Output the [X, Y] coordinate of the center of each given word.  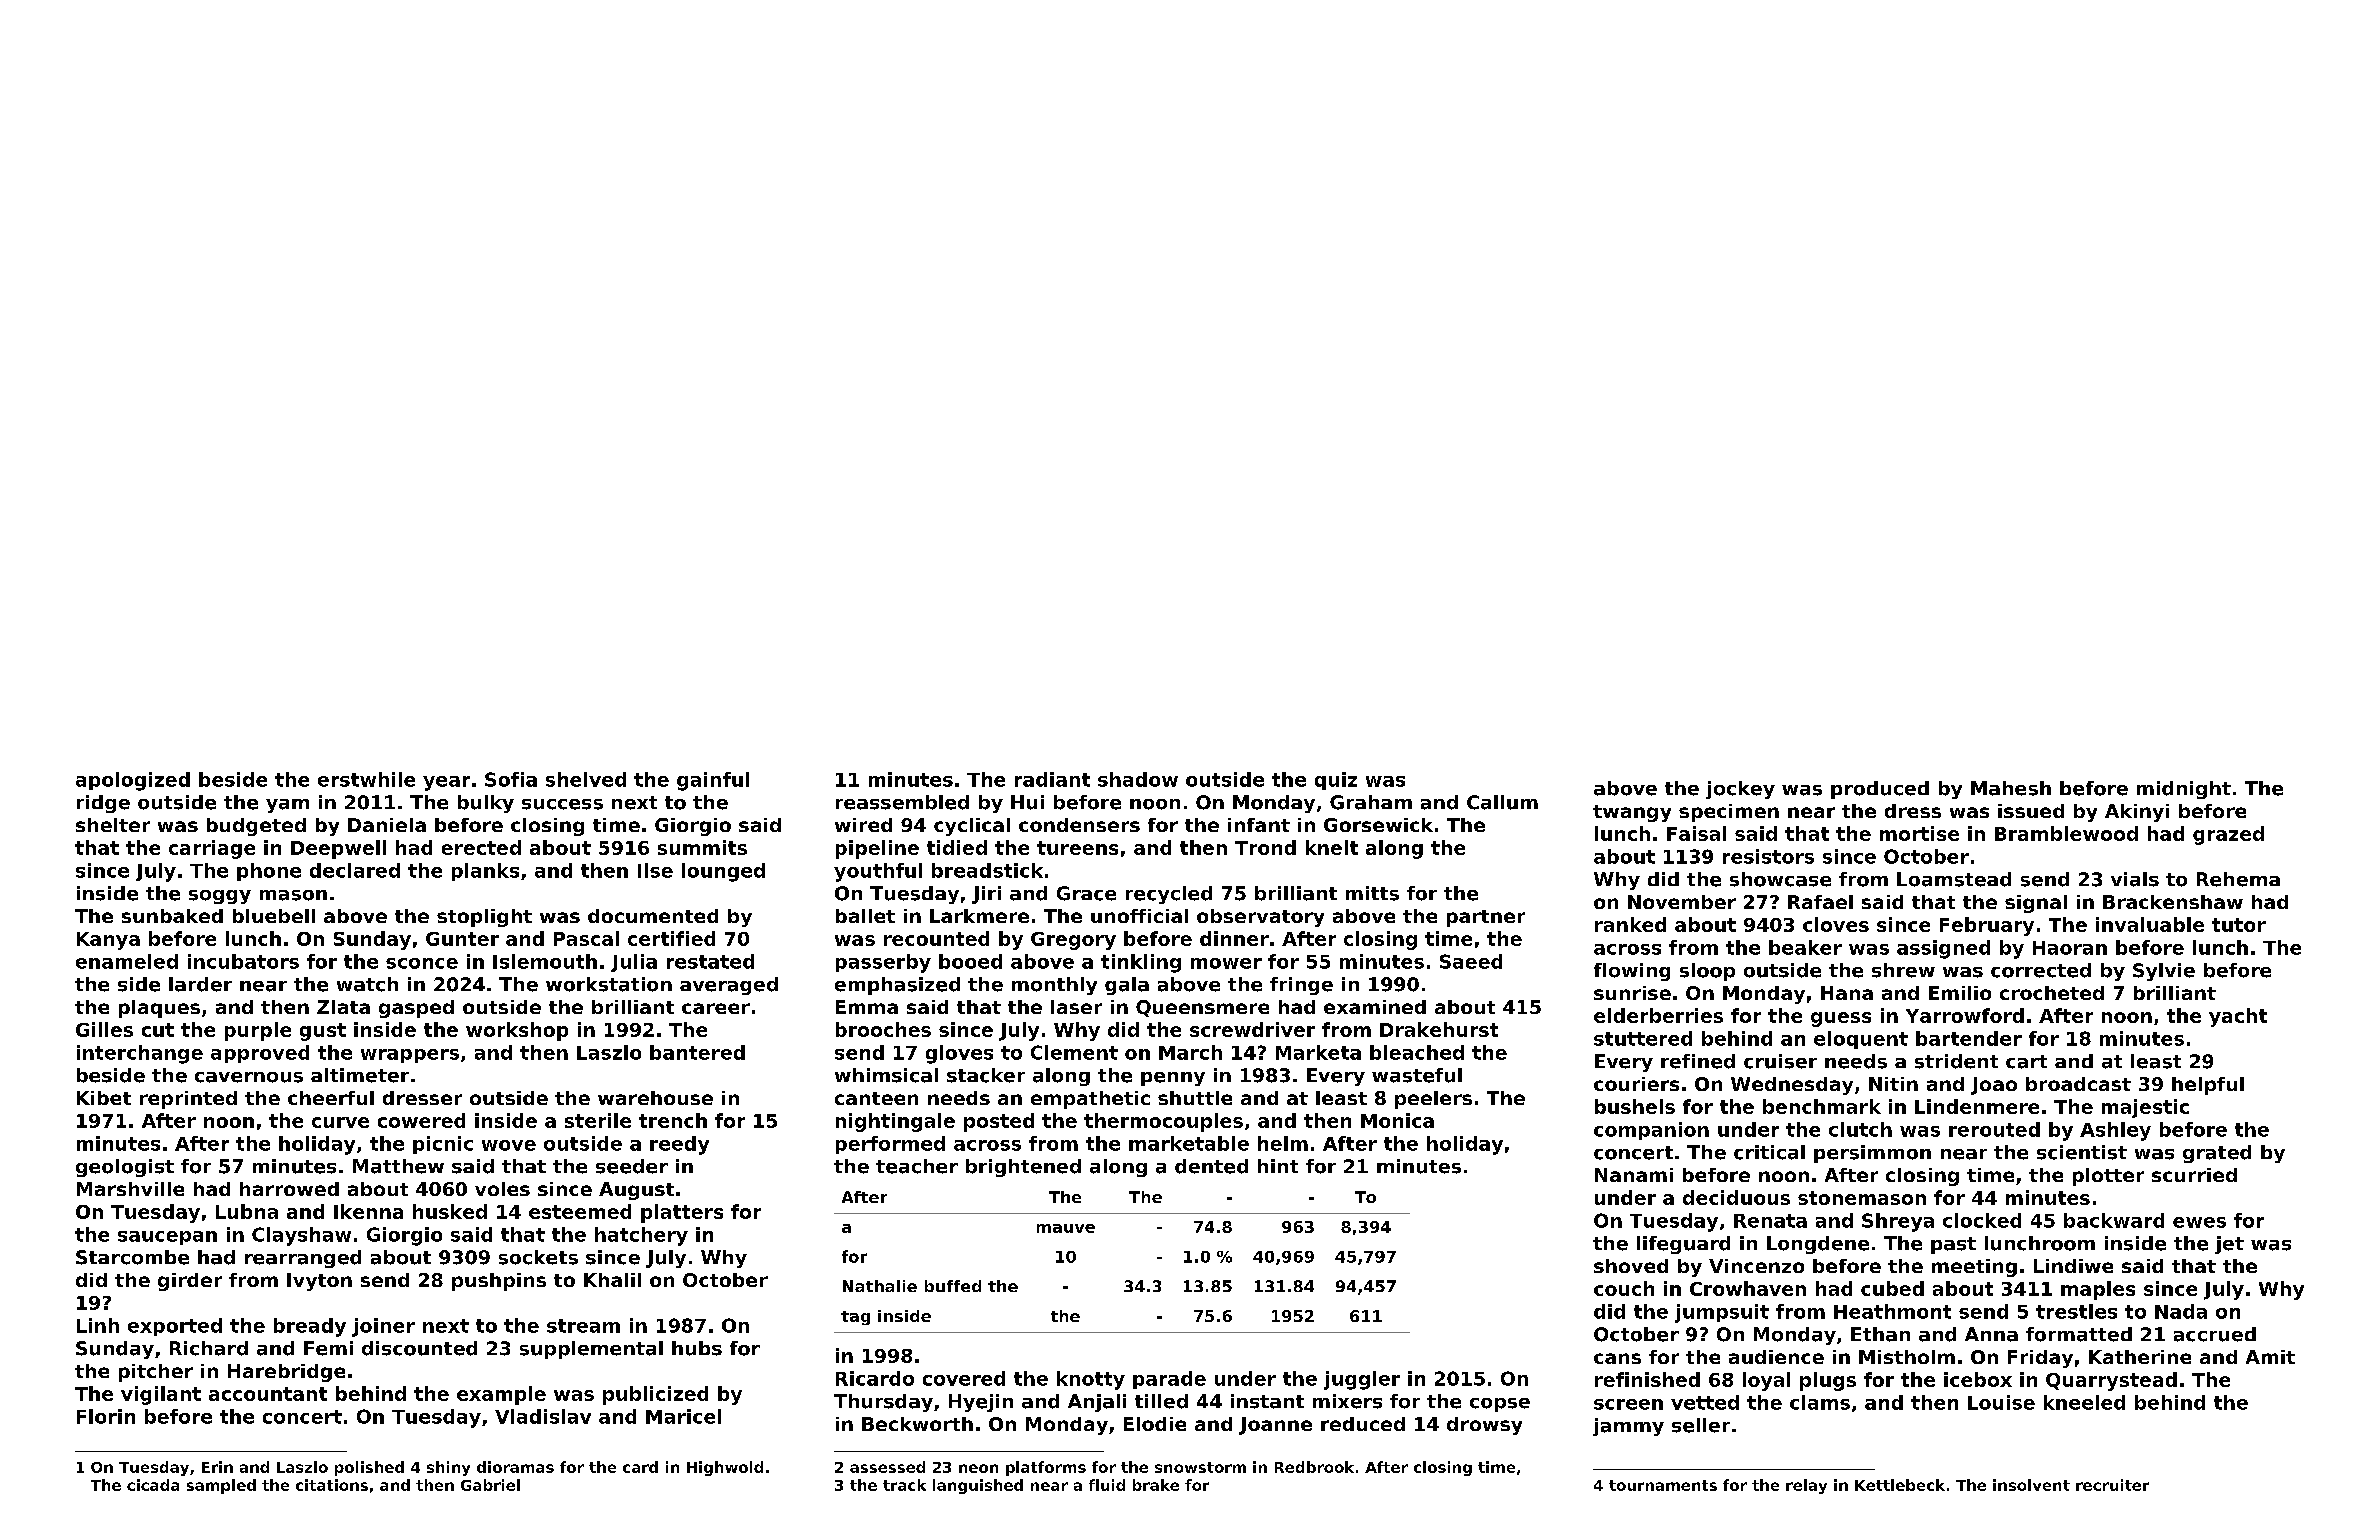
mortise [1919, 833]
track [904, 1485]
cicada [153, 1485]
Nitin [1893, 1084]
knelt [1332, 847]
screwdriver [1252, 1029]
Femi [328, 1348]
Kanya [108, 941]
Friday [2040, 1359]
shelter [113, 825]
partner [1486, 918]
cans [1617, 1358]
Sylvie [2164, 972]
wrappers [410, 1056]
